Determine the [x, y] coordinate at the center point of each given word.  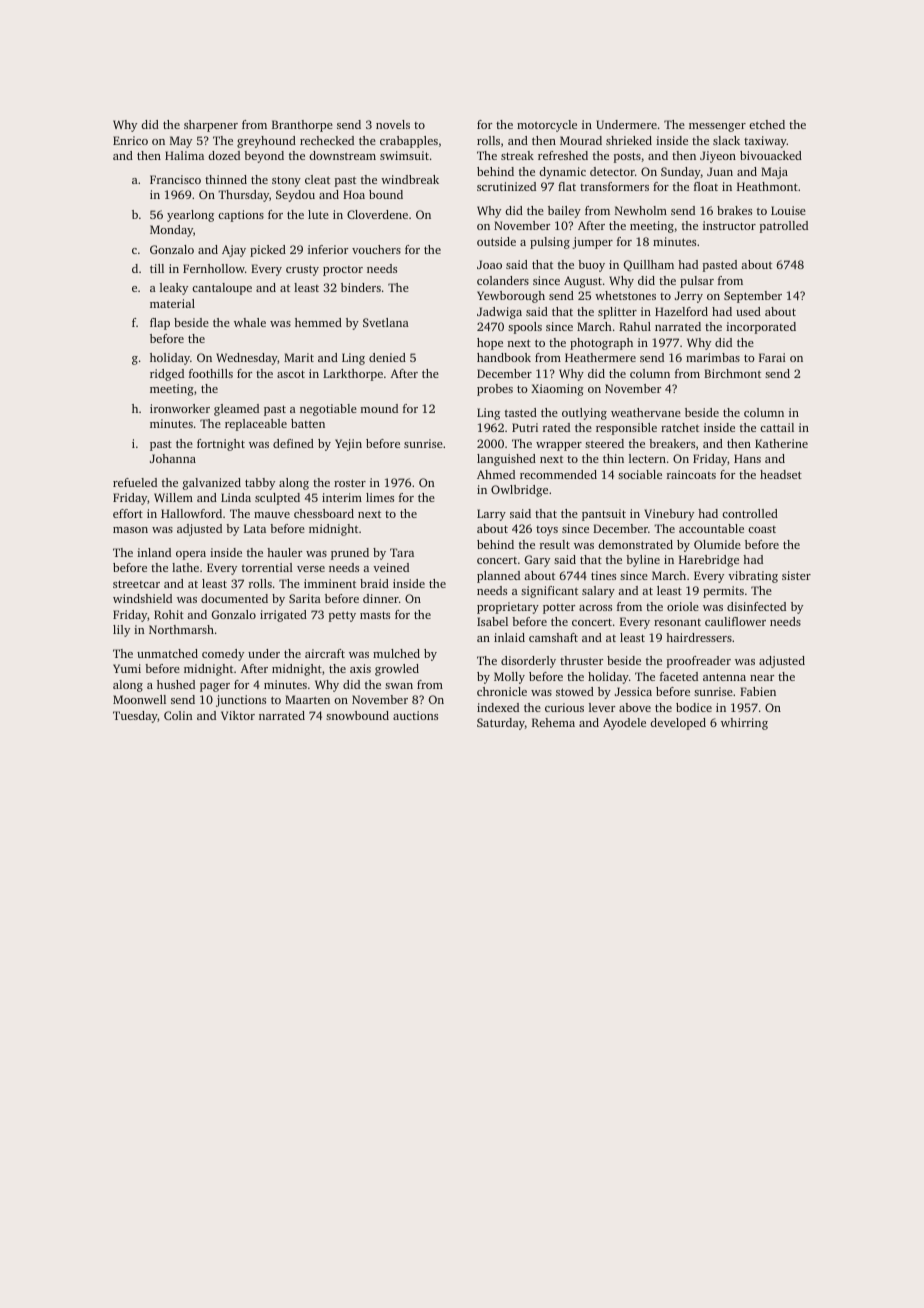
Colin [178, 715]
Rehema [553, 722]
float [706, 186]
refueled [135, 482]
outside [496, 241]
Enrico [130, 140]
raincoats [691, 474]
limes [380, 497]
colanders [503, 280]
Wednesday [247, 359]
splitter [617, 313]
